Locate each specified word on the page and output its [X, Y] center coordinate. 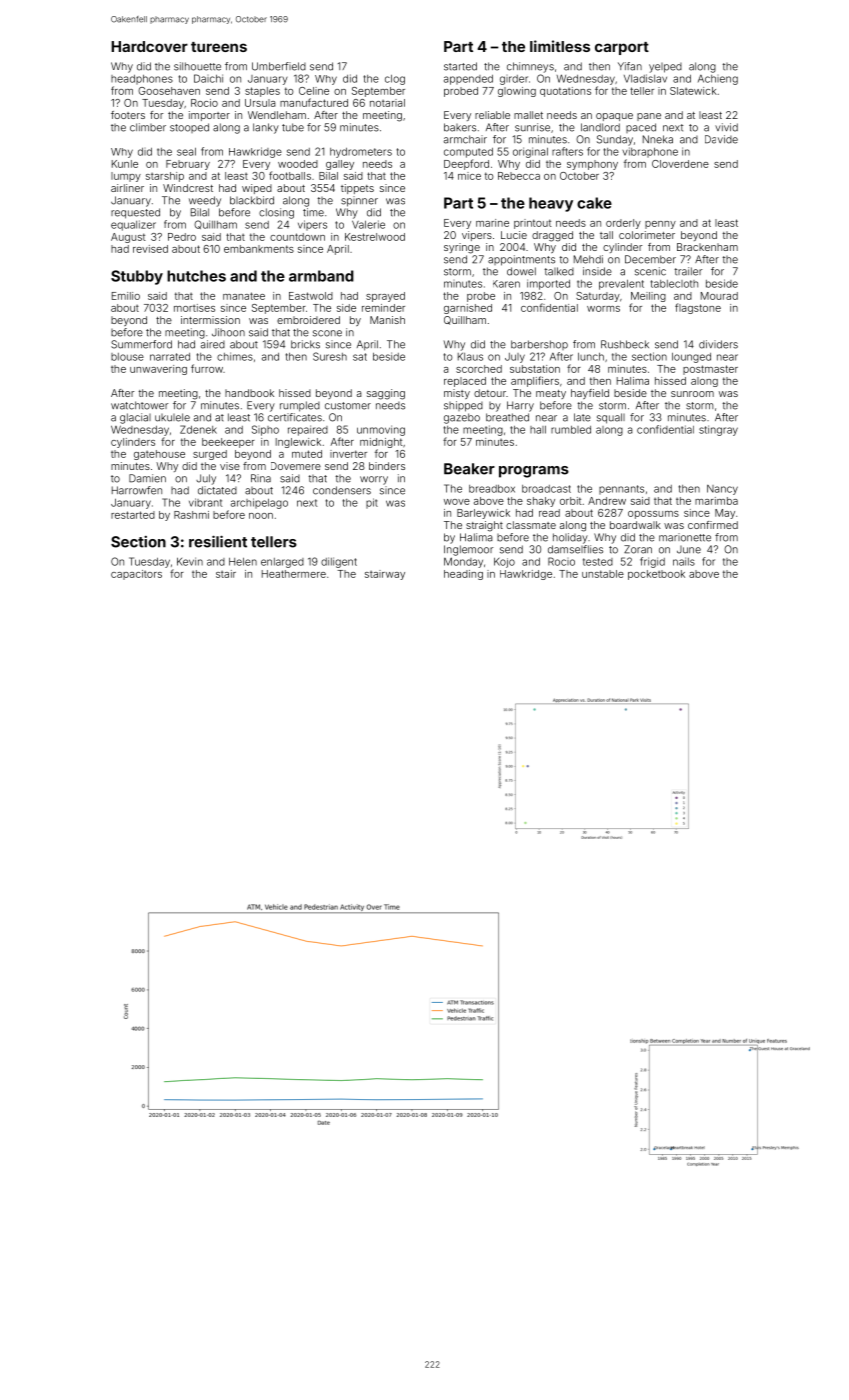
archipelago [259, 503]
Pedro [182, 237]
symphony [592, 165]
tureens [219, 47]
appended [468, 80]
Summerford [141, 344]
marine [492, 223]
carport [622, 48]
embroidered [308, 320]
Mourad [719, 296]
